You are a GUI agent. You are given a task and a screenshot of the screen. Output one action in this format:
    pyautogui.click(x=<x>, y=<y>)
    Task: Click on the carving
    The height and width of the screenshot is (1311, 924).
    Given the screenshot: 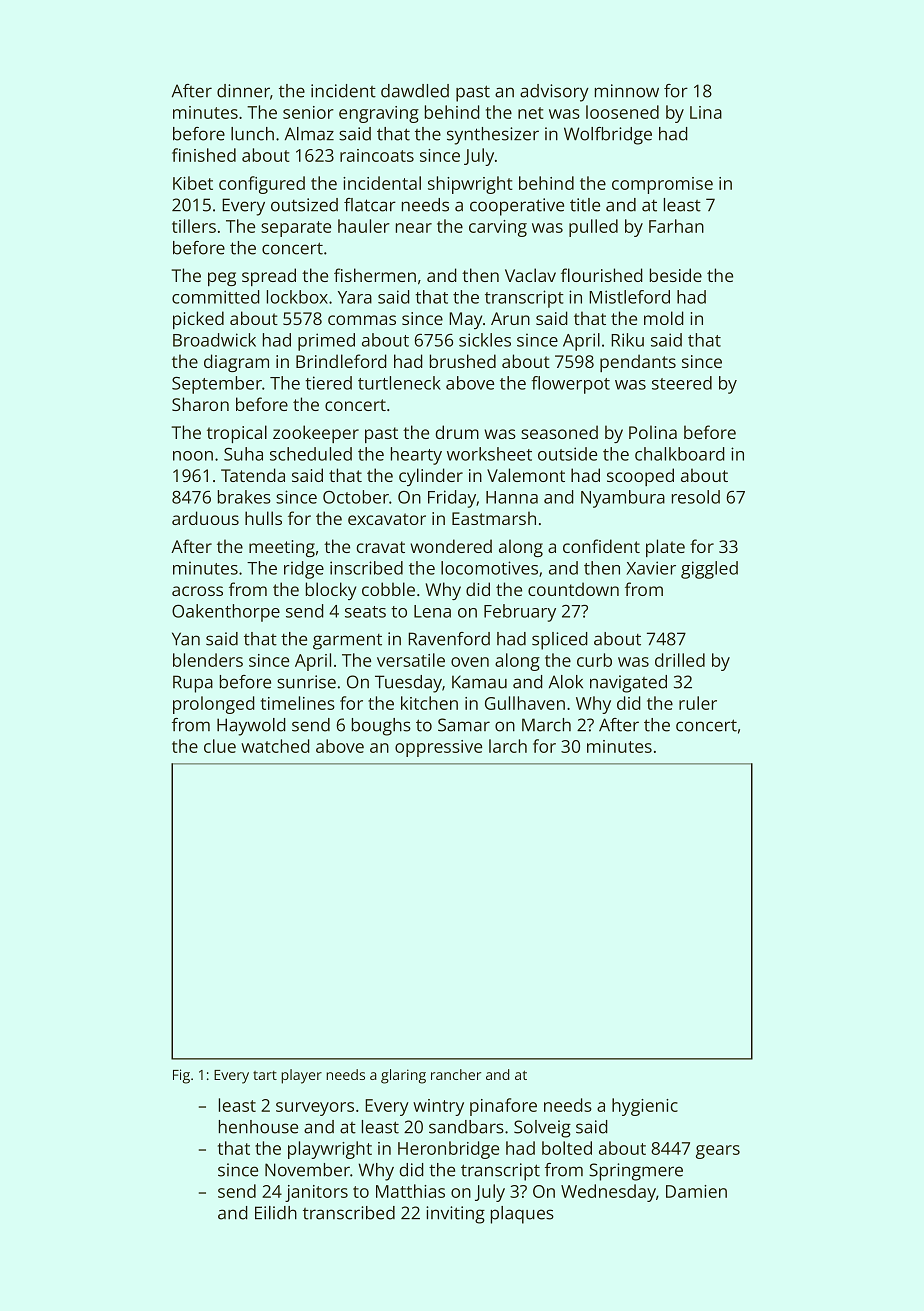 What is the action you would take?
    pyautogui.click(x=498, y=228)
